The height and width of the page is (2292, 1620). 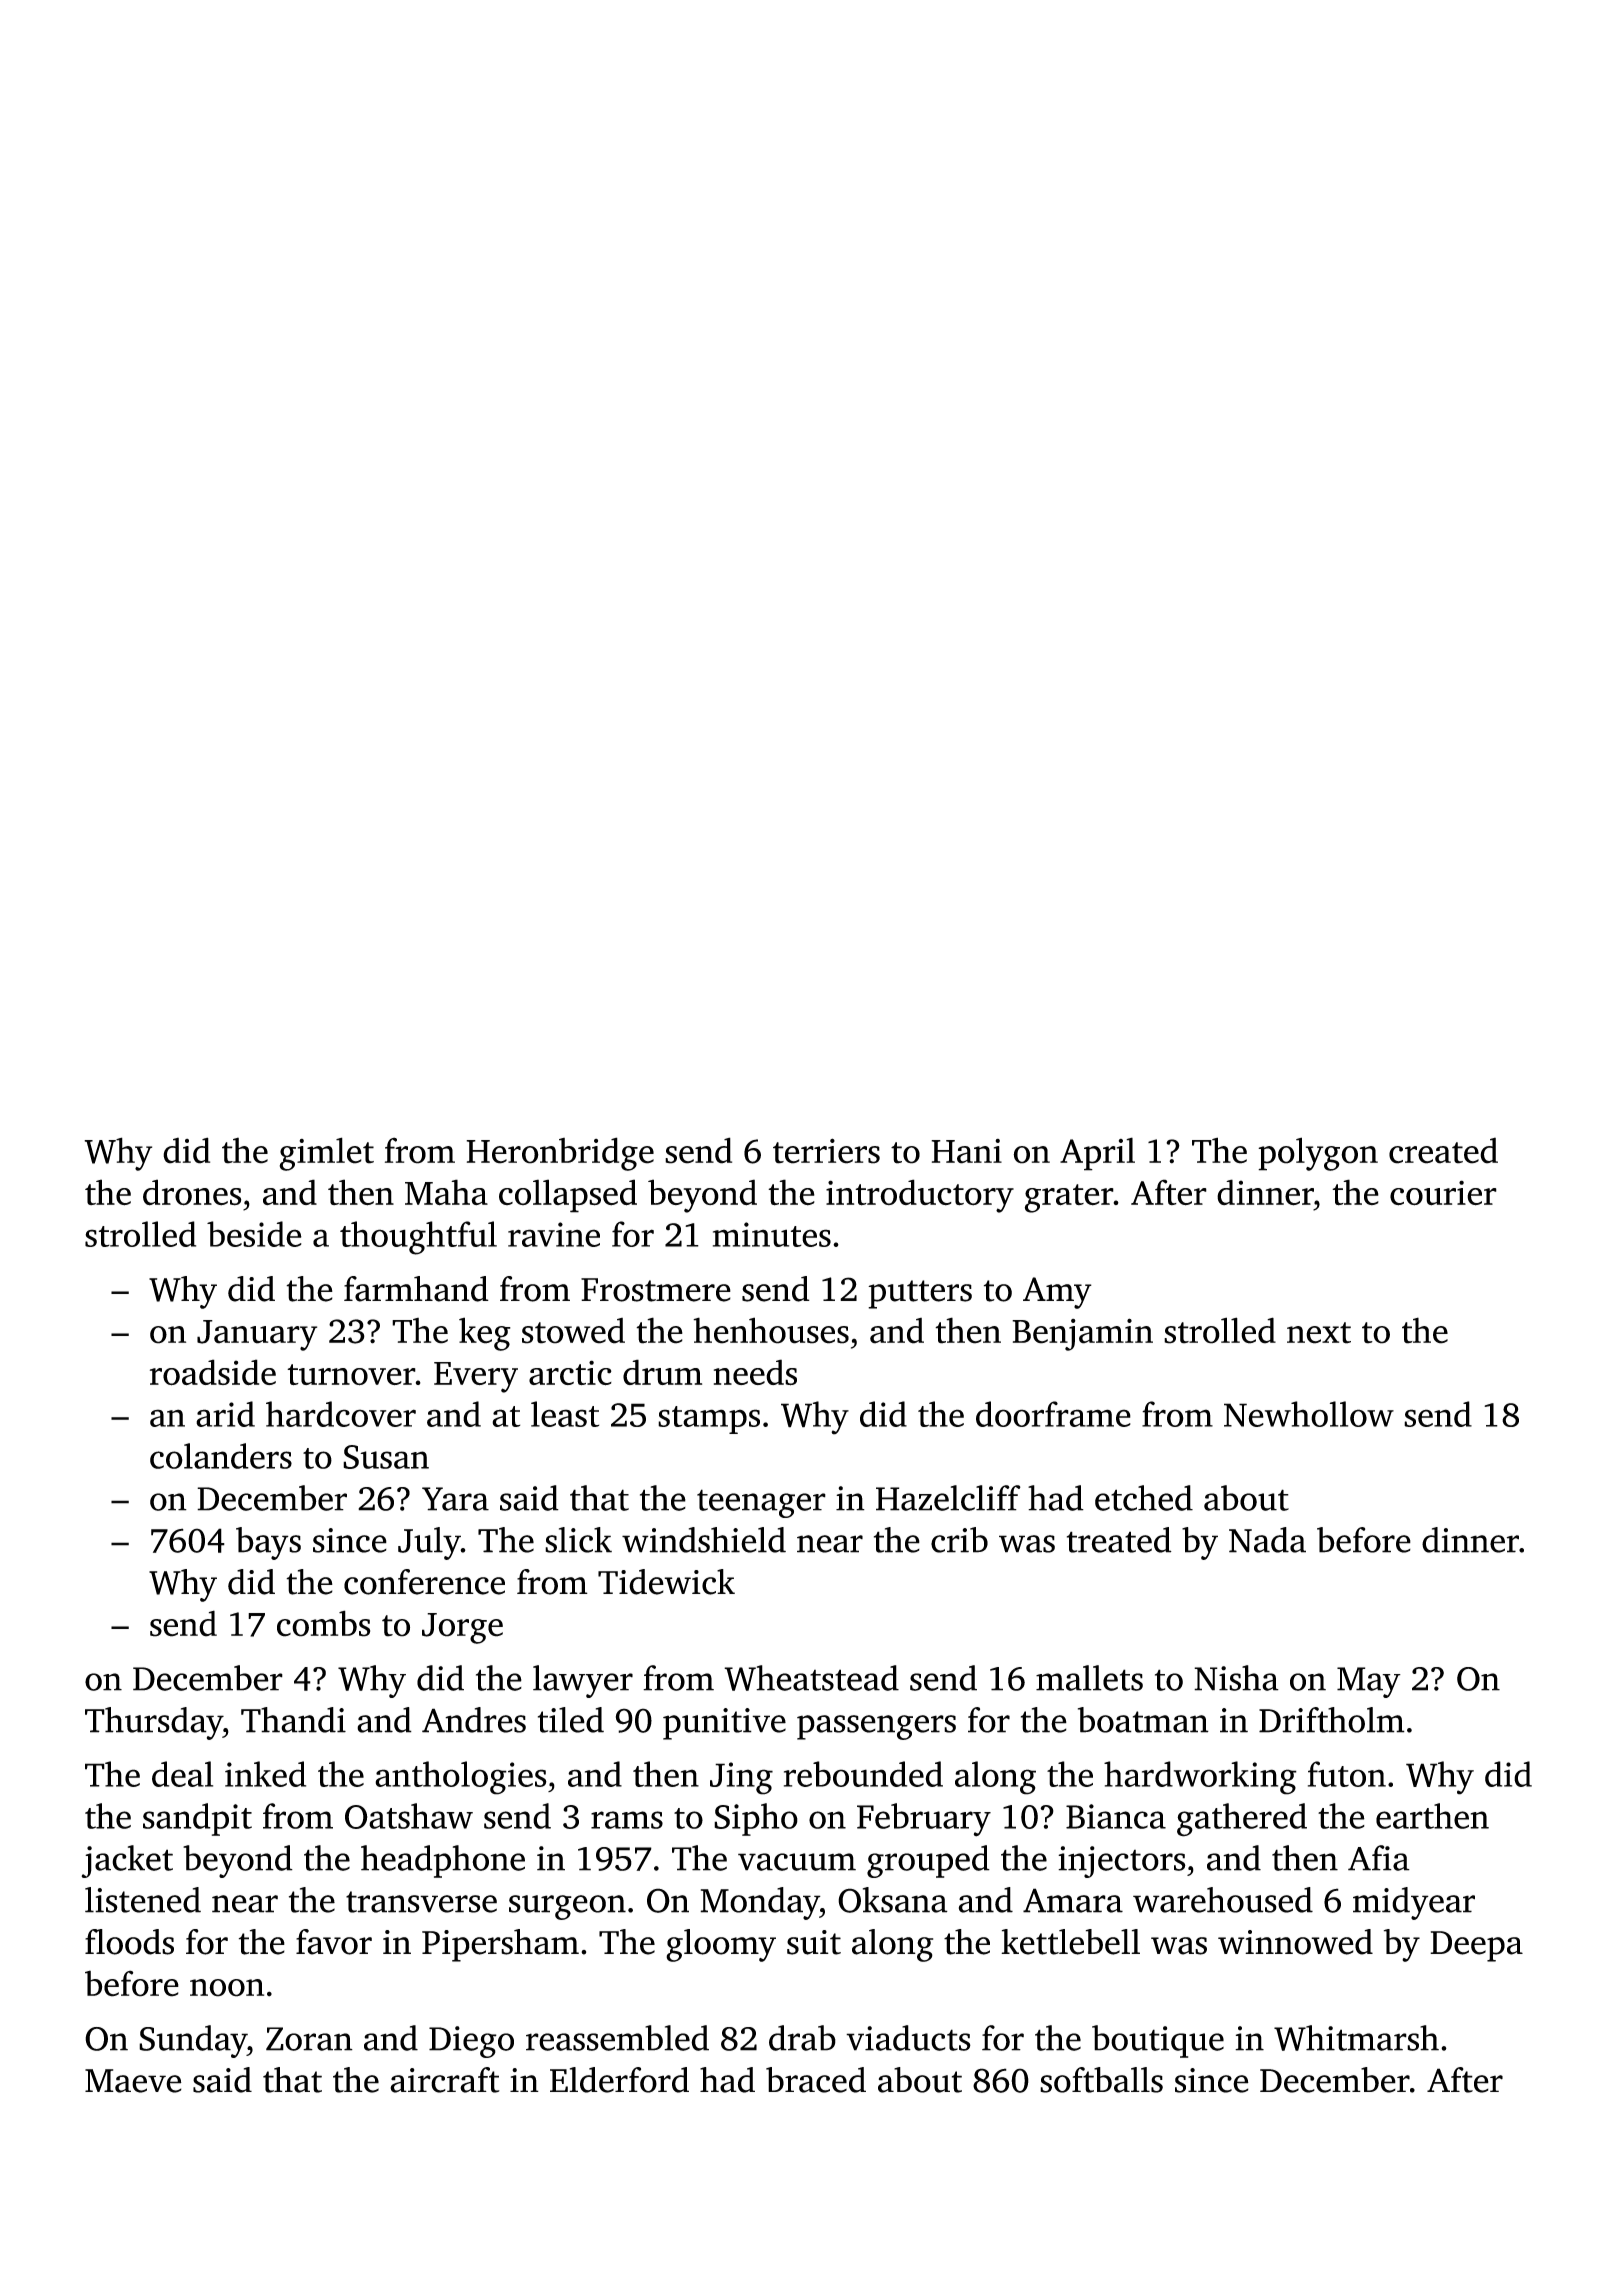 I want to click on Amy, so click(x=1057, y=1293).
